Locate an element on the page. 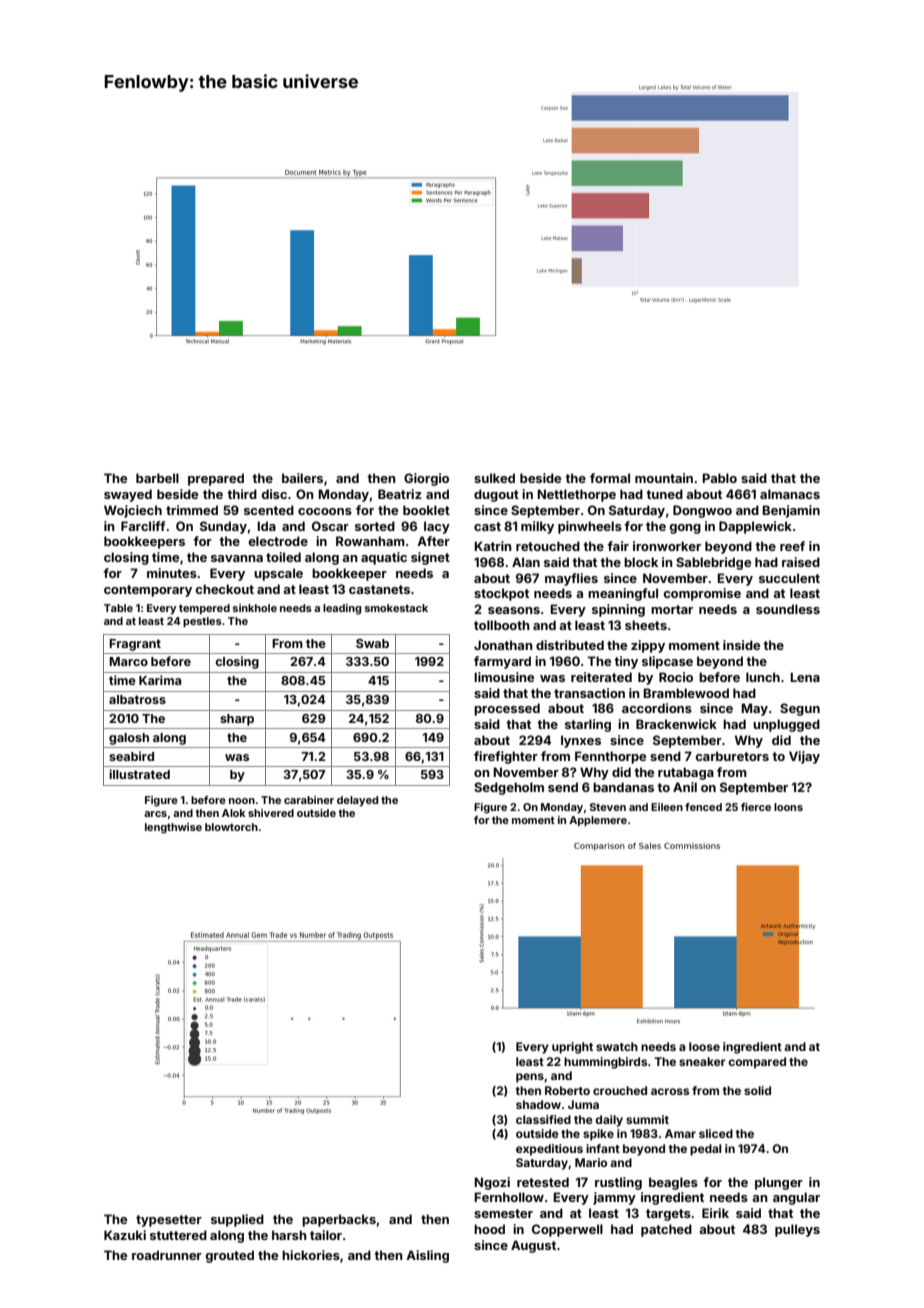  blowtorch is located at coordinates (231, 827).
